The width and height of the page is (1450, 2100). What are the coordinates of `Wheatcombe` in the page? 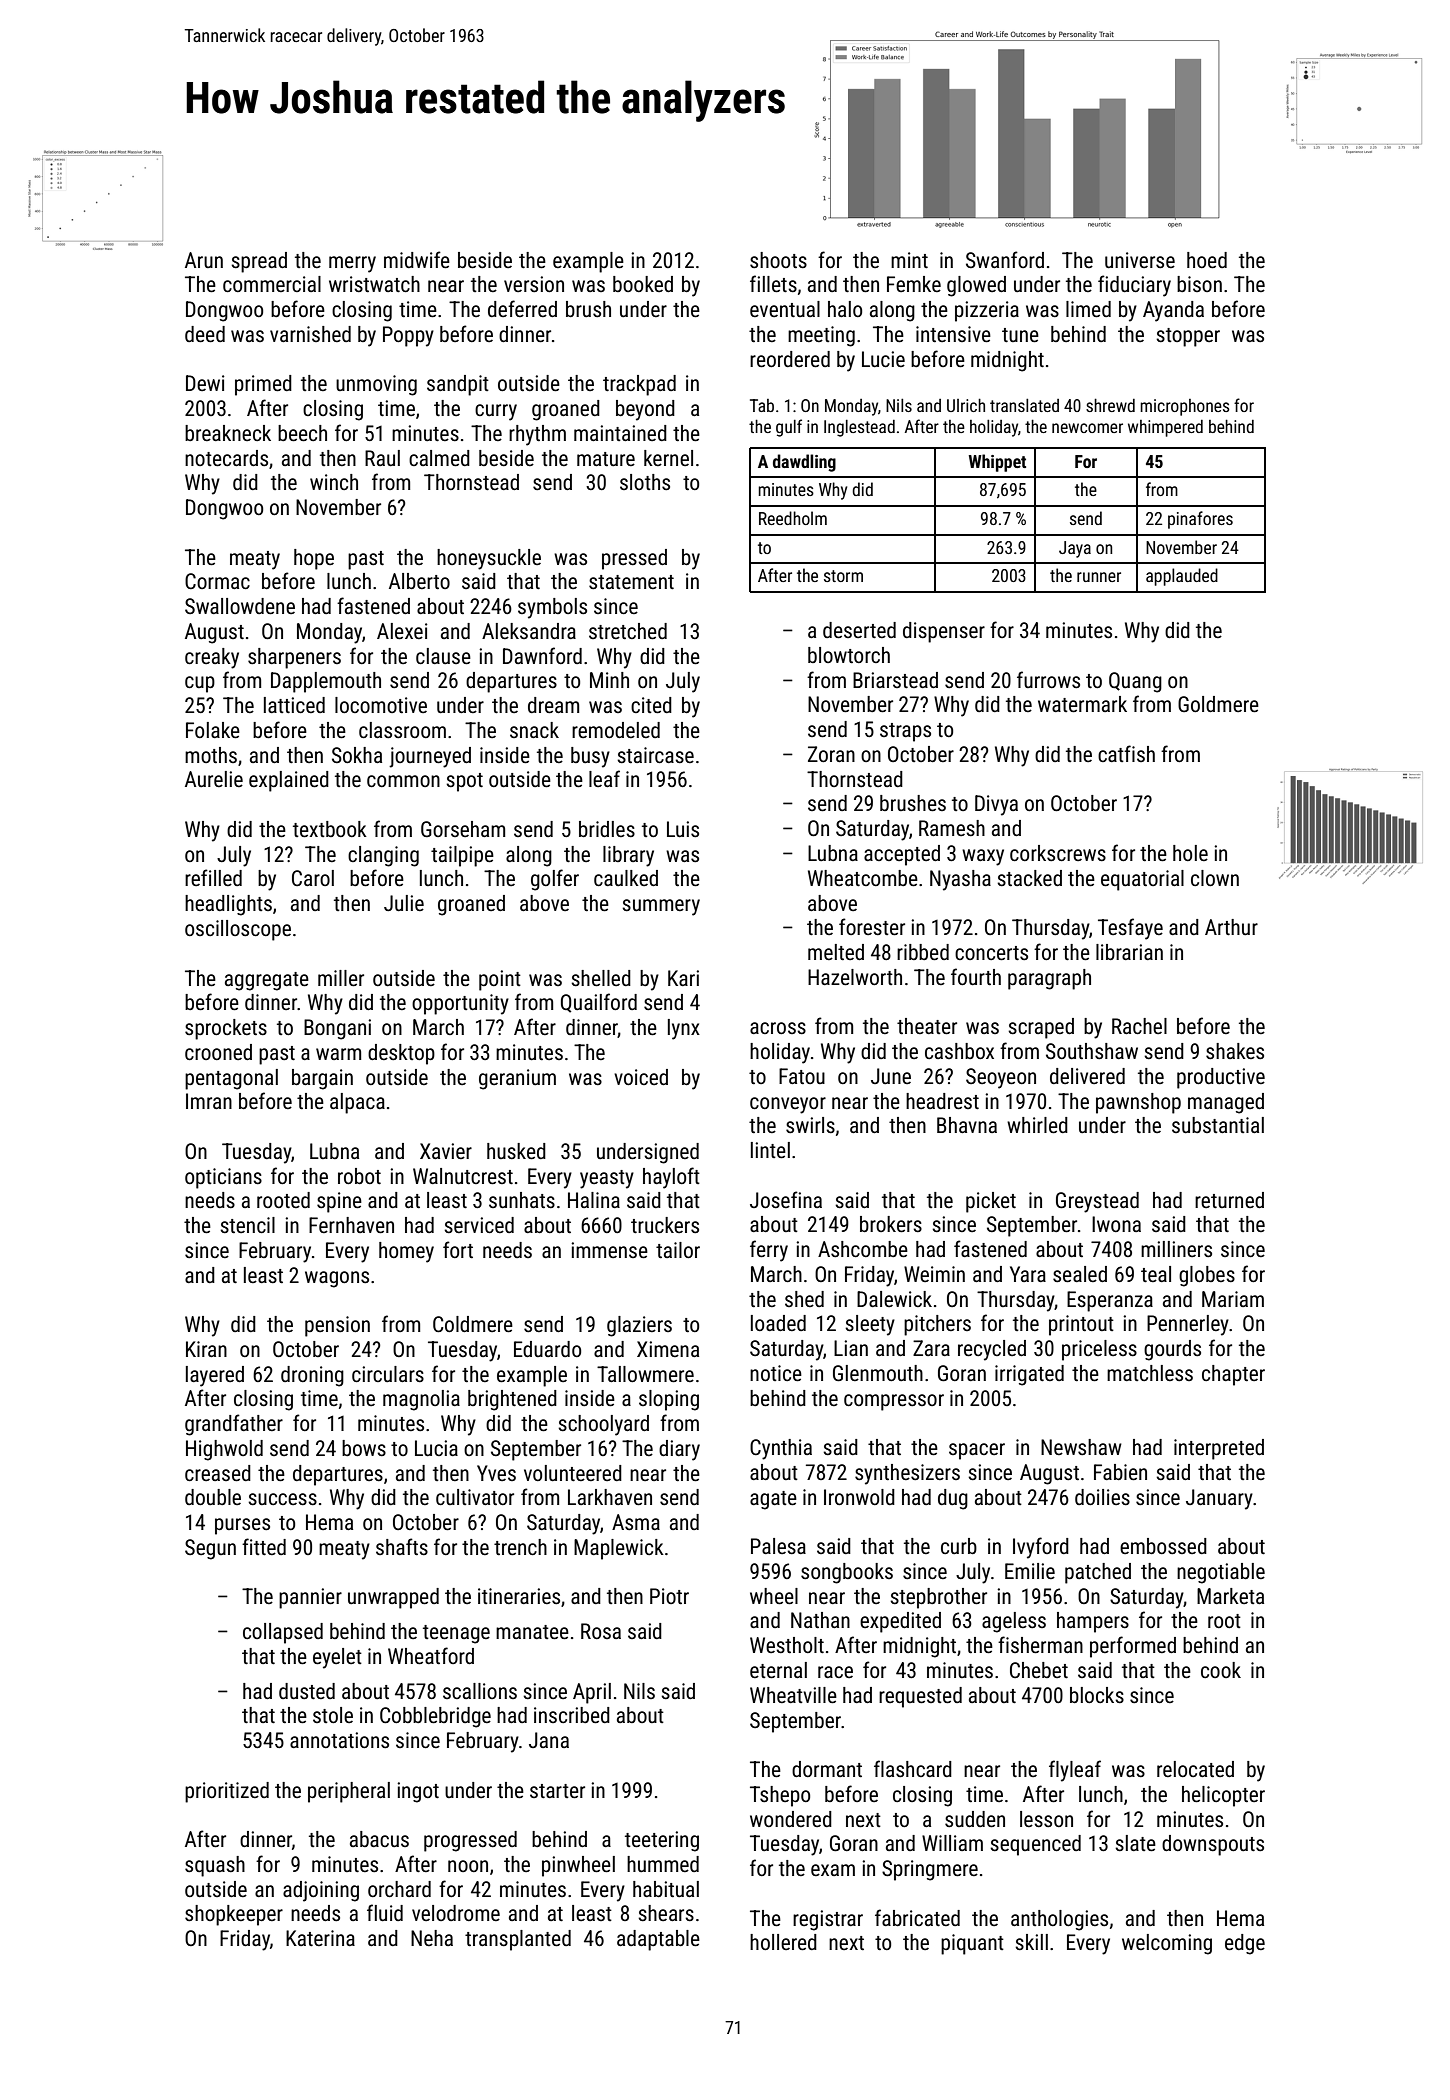 It's located at (863, 878).
